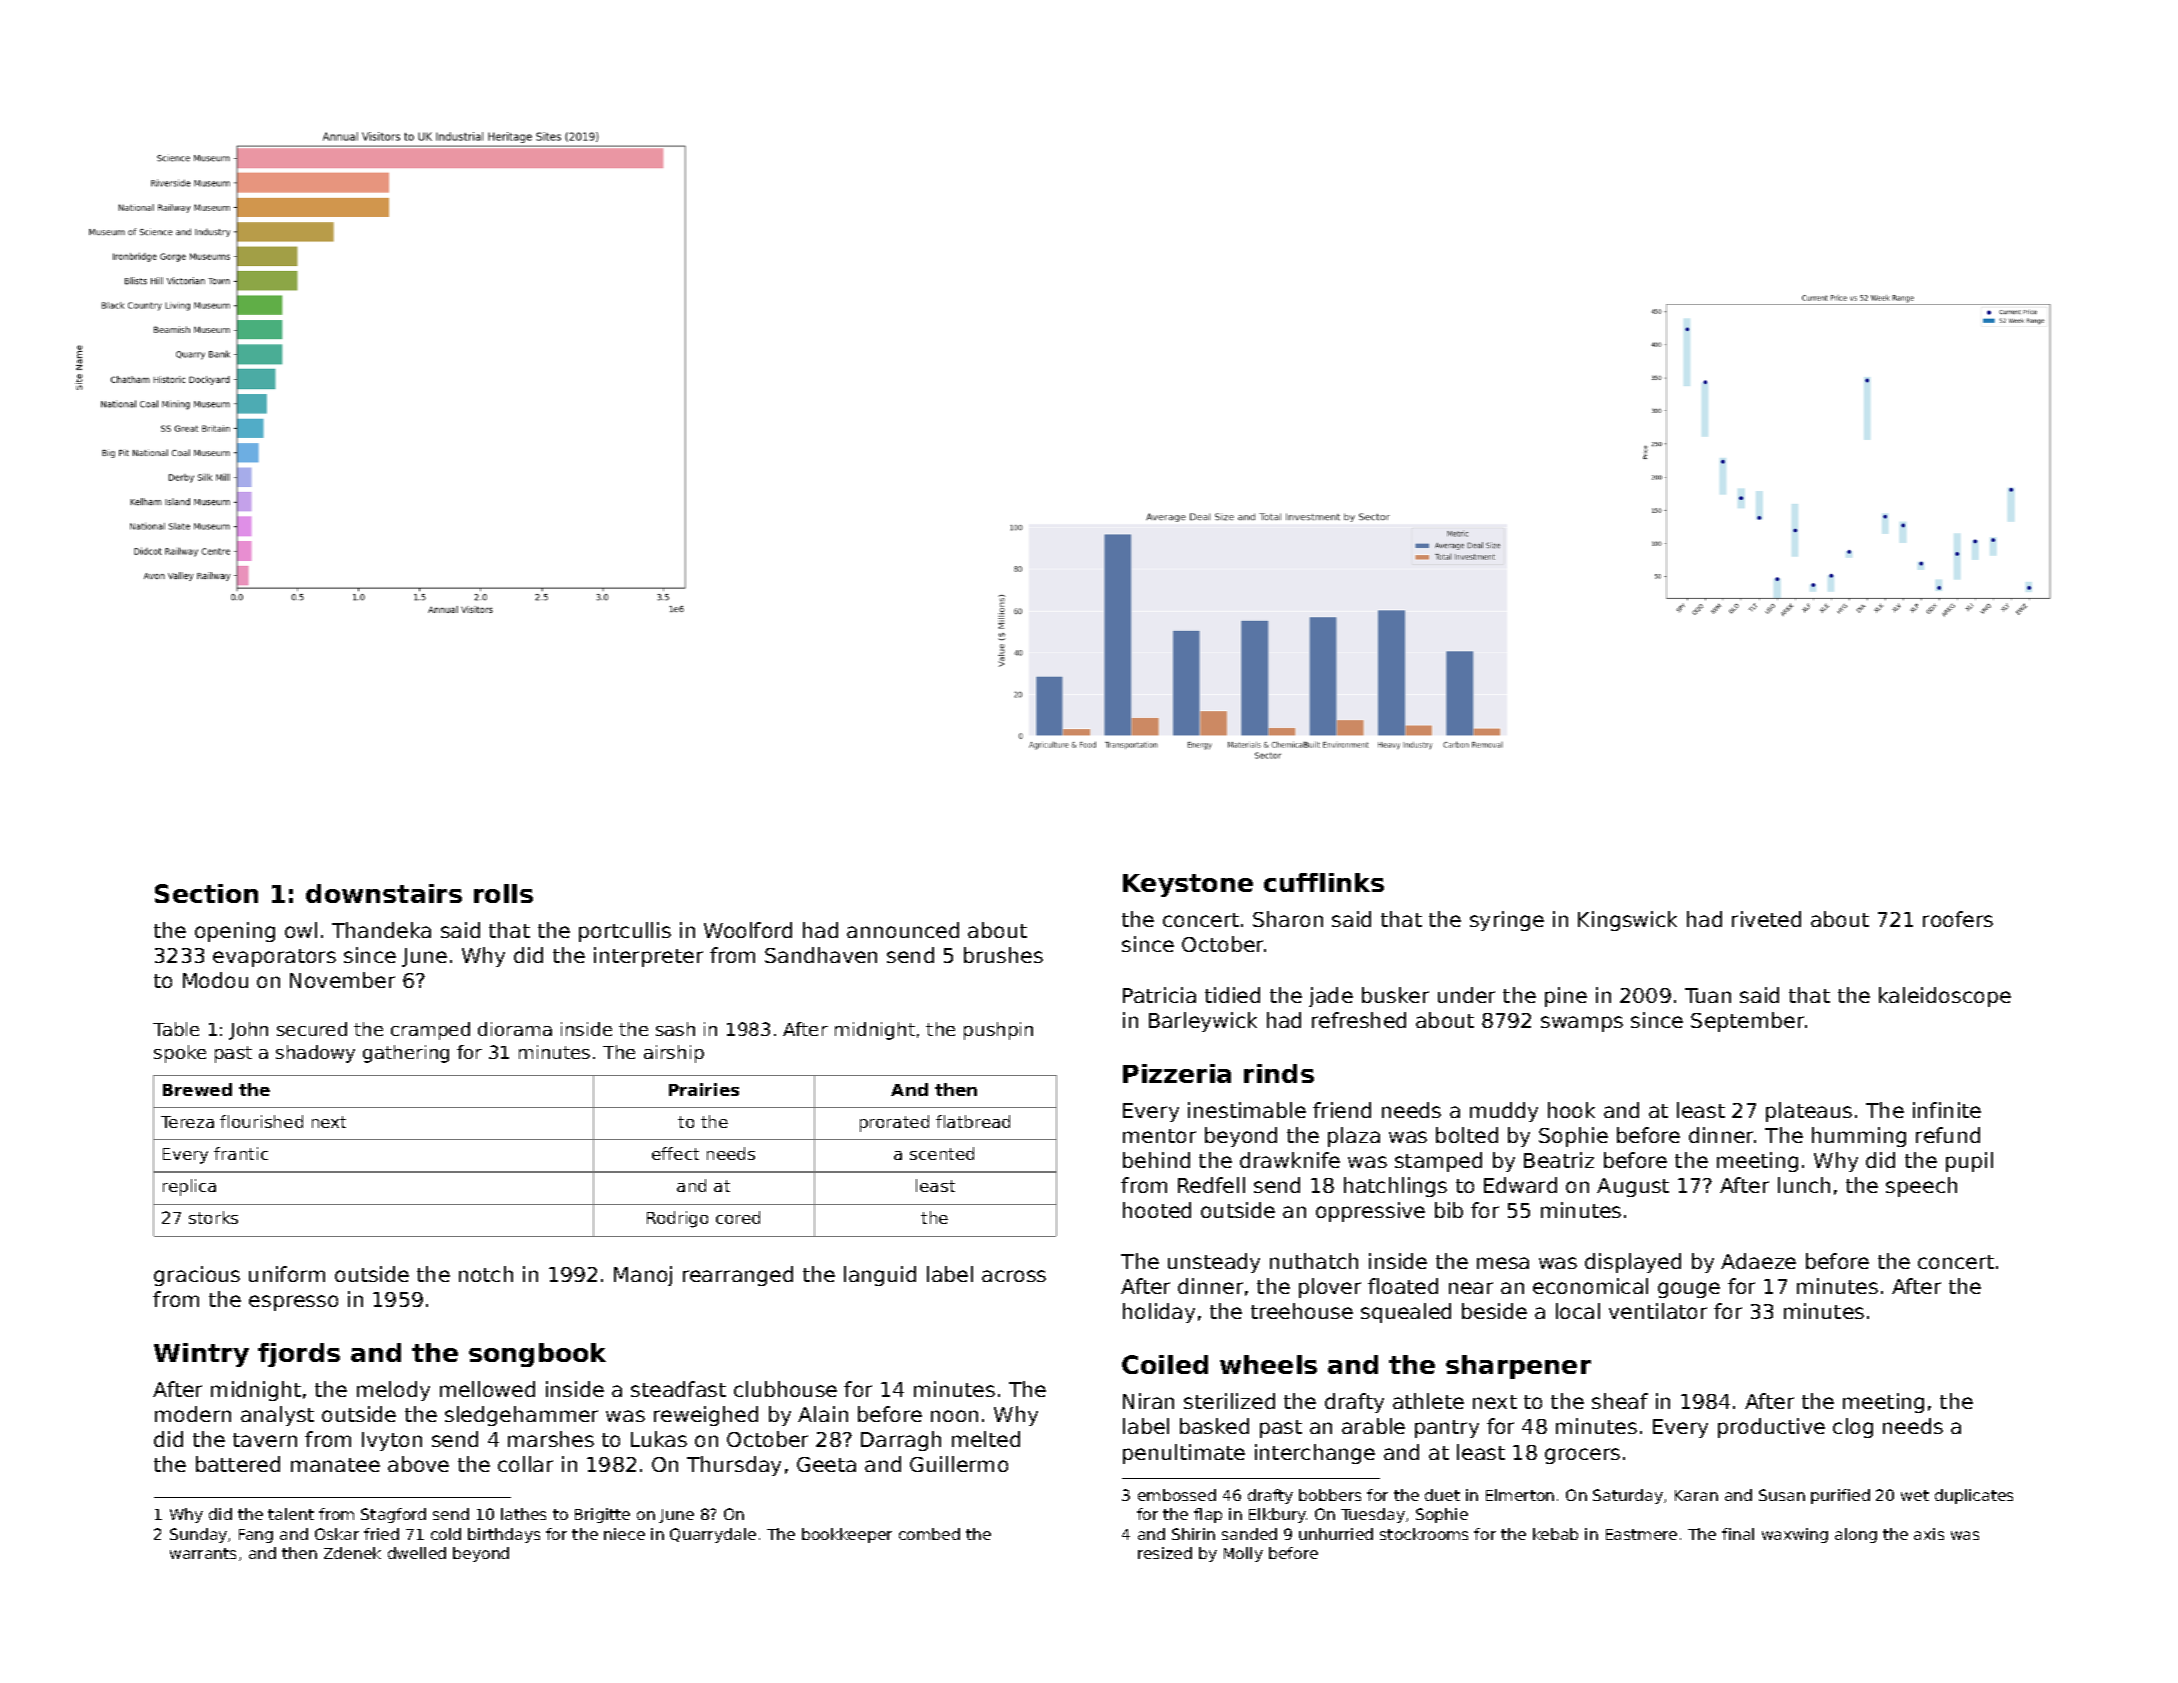 The height and width of the page is (1683, 2178). Describe the element at coordinates (1627, 921) in the page. I see `Kingswick` at that location.
